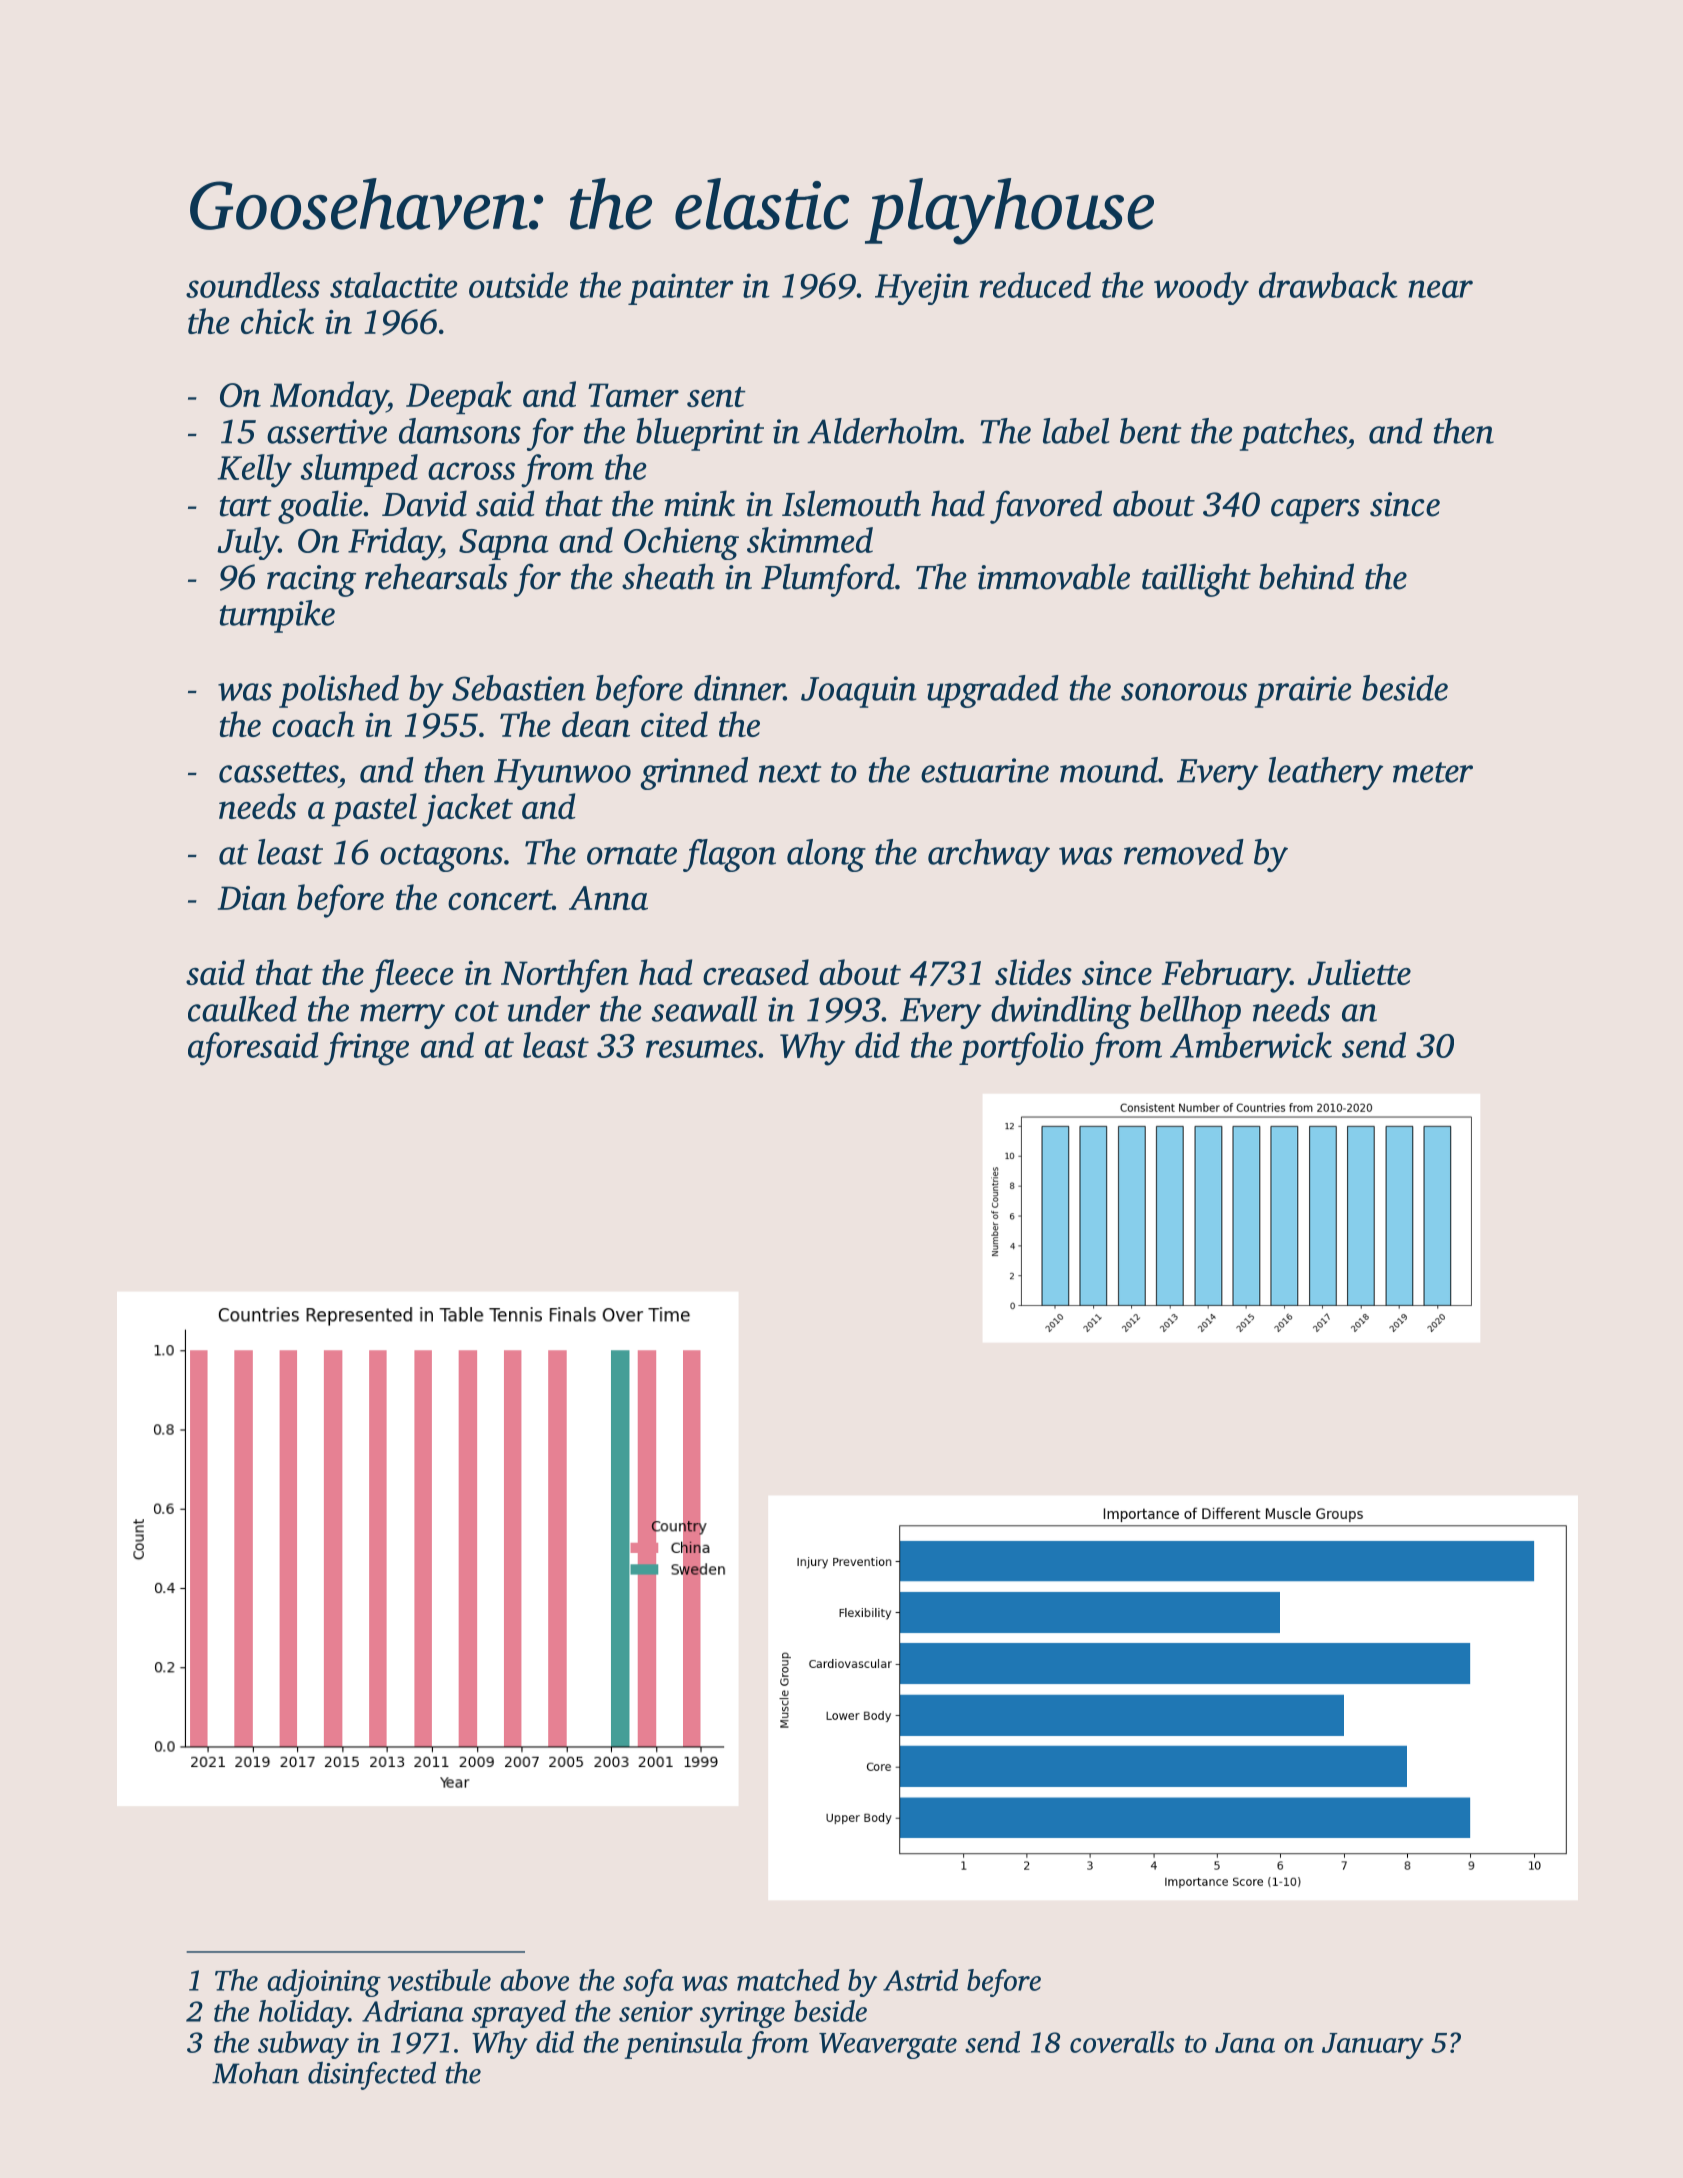 This screenshot has width=1683, height=2178. Describe the element at coordinates (324, 1983) in the screenshot. I see `adjoining` at that location.
